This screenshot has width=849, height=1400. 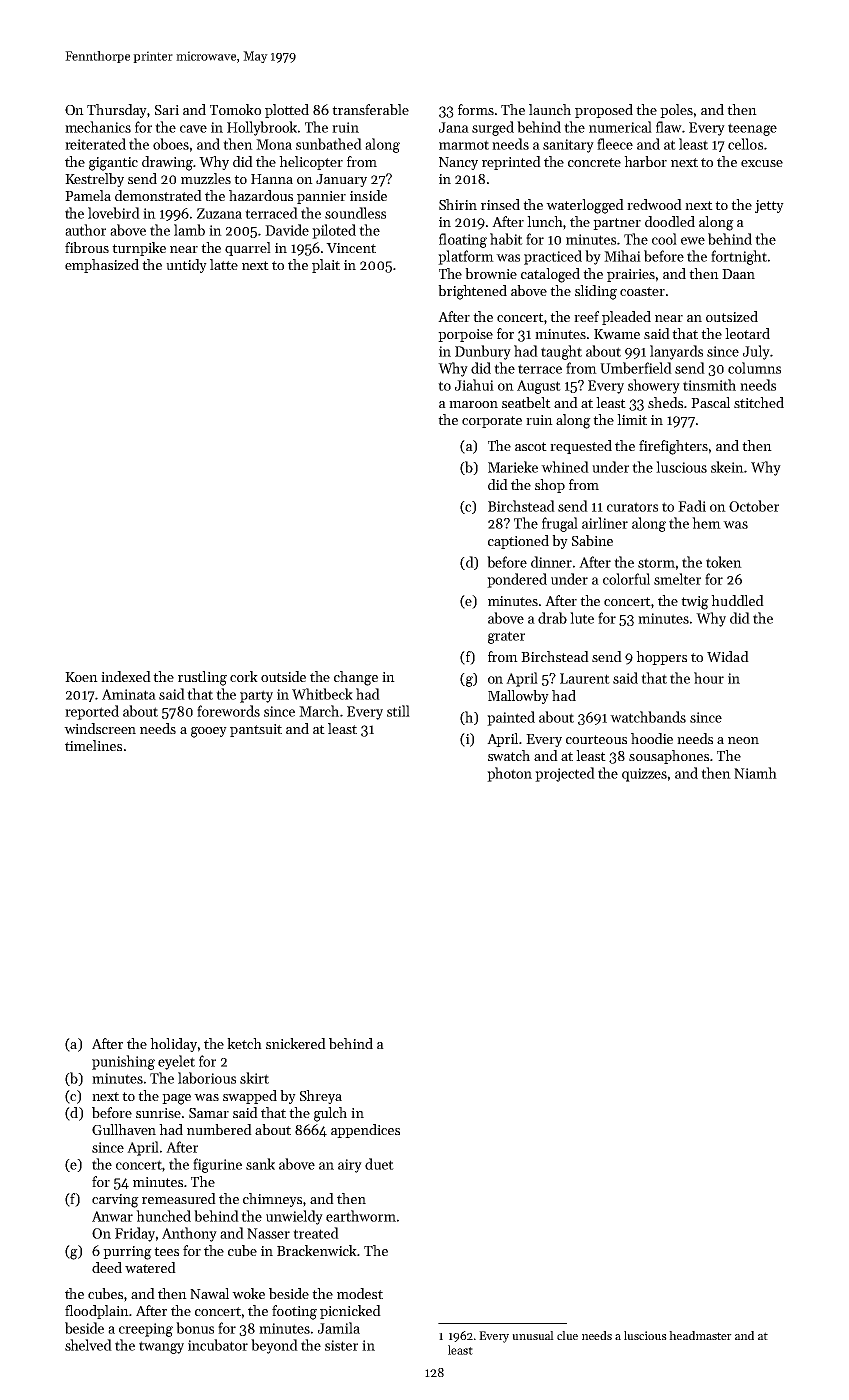 What do you see at coordinates (87, 247) in the screenshot?
I see `fibrous` at bounding box center [87, 247].
